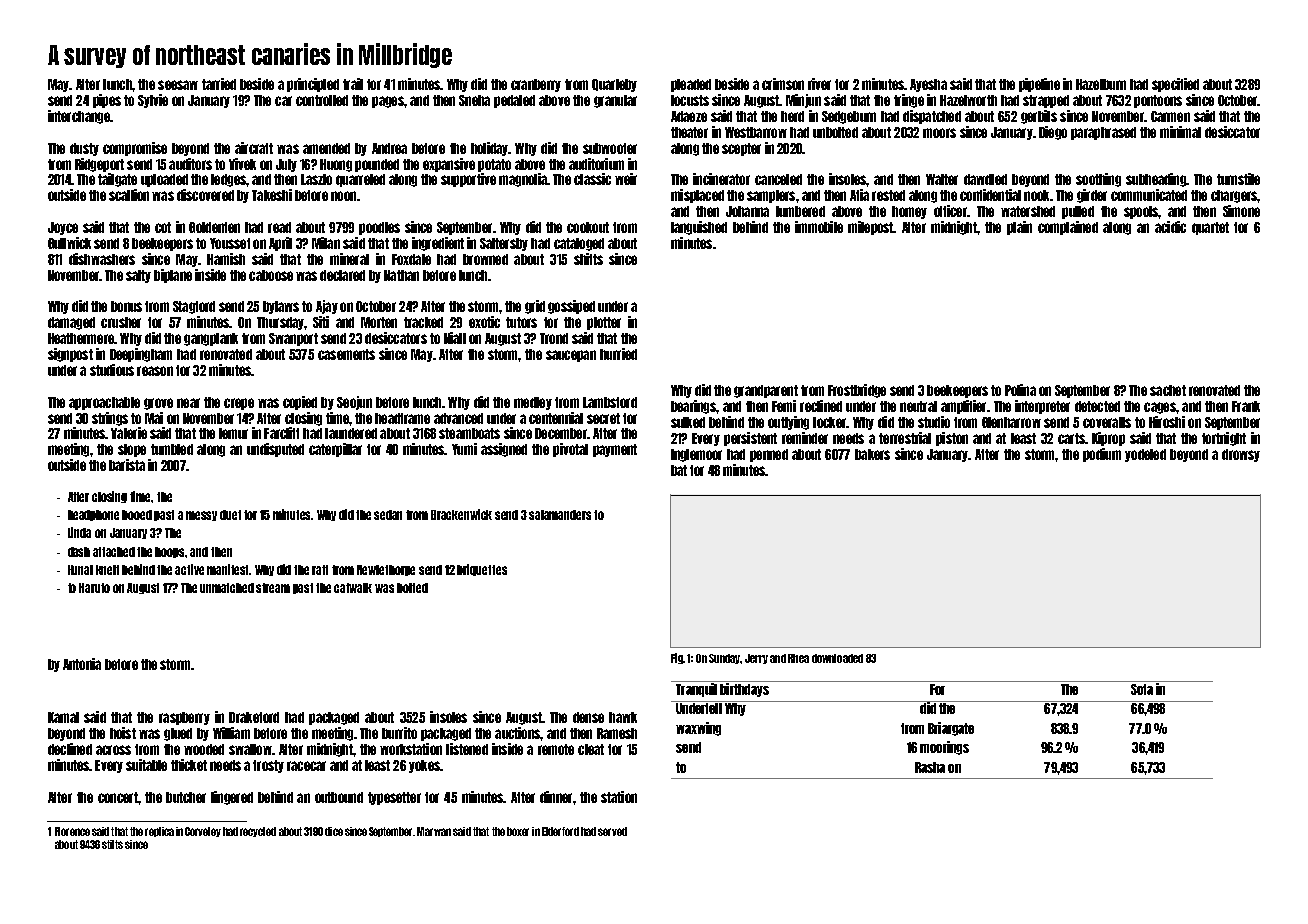 The image size is (1308, 924). Describe the element at coordinates (82, 664) in the document. I see `Antonia` at that location.
